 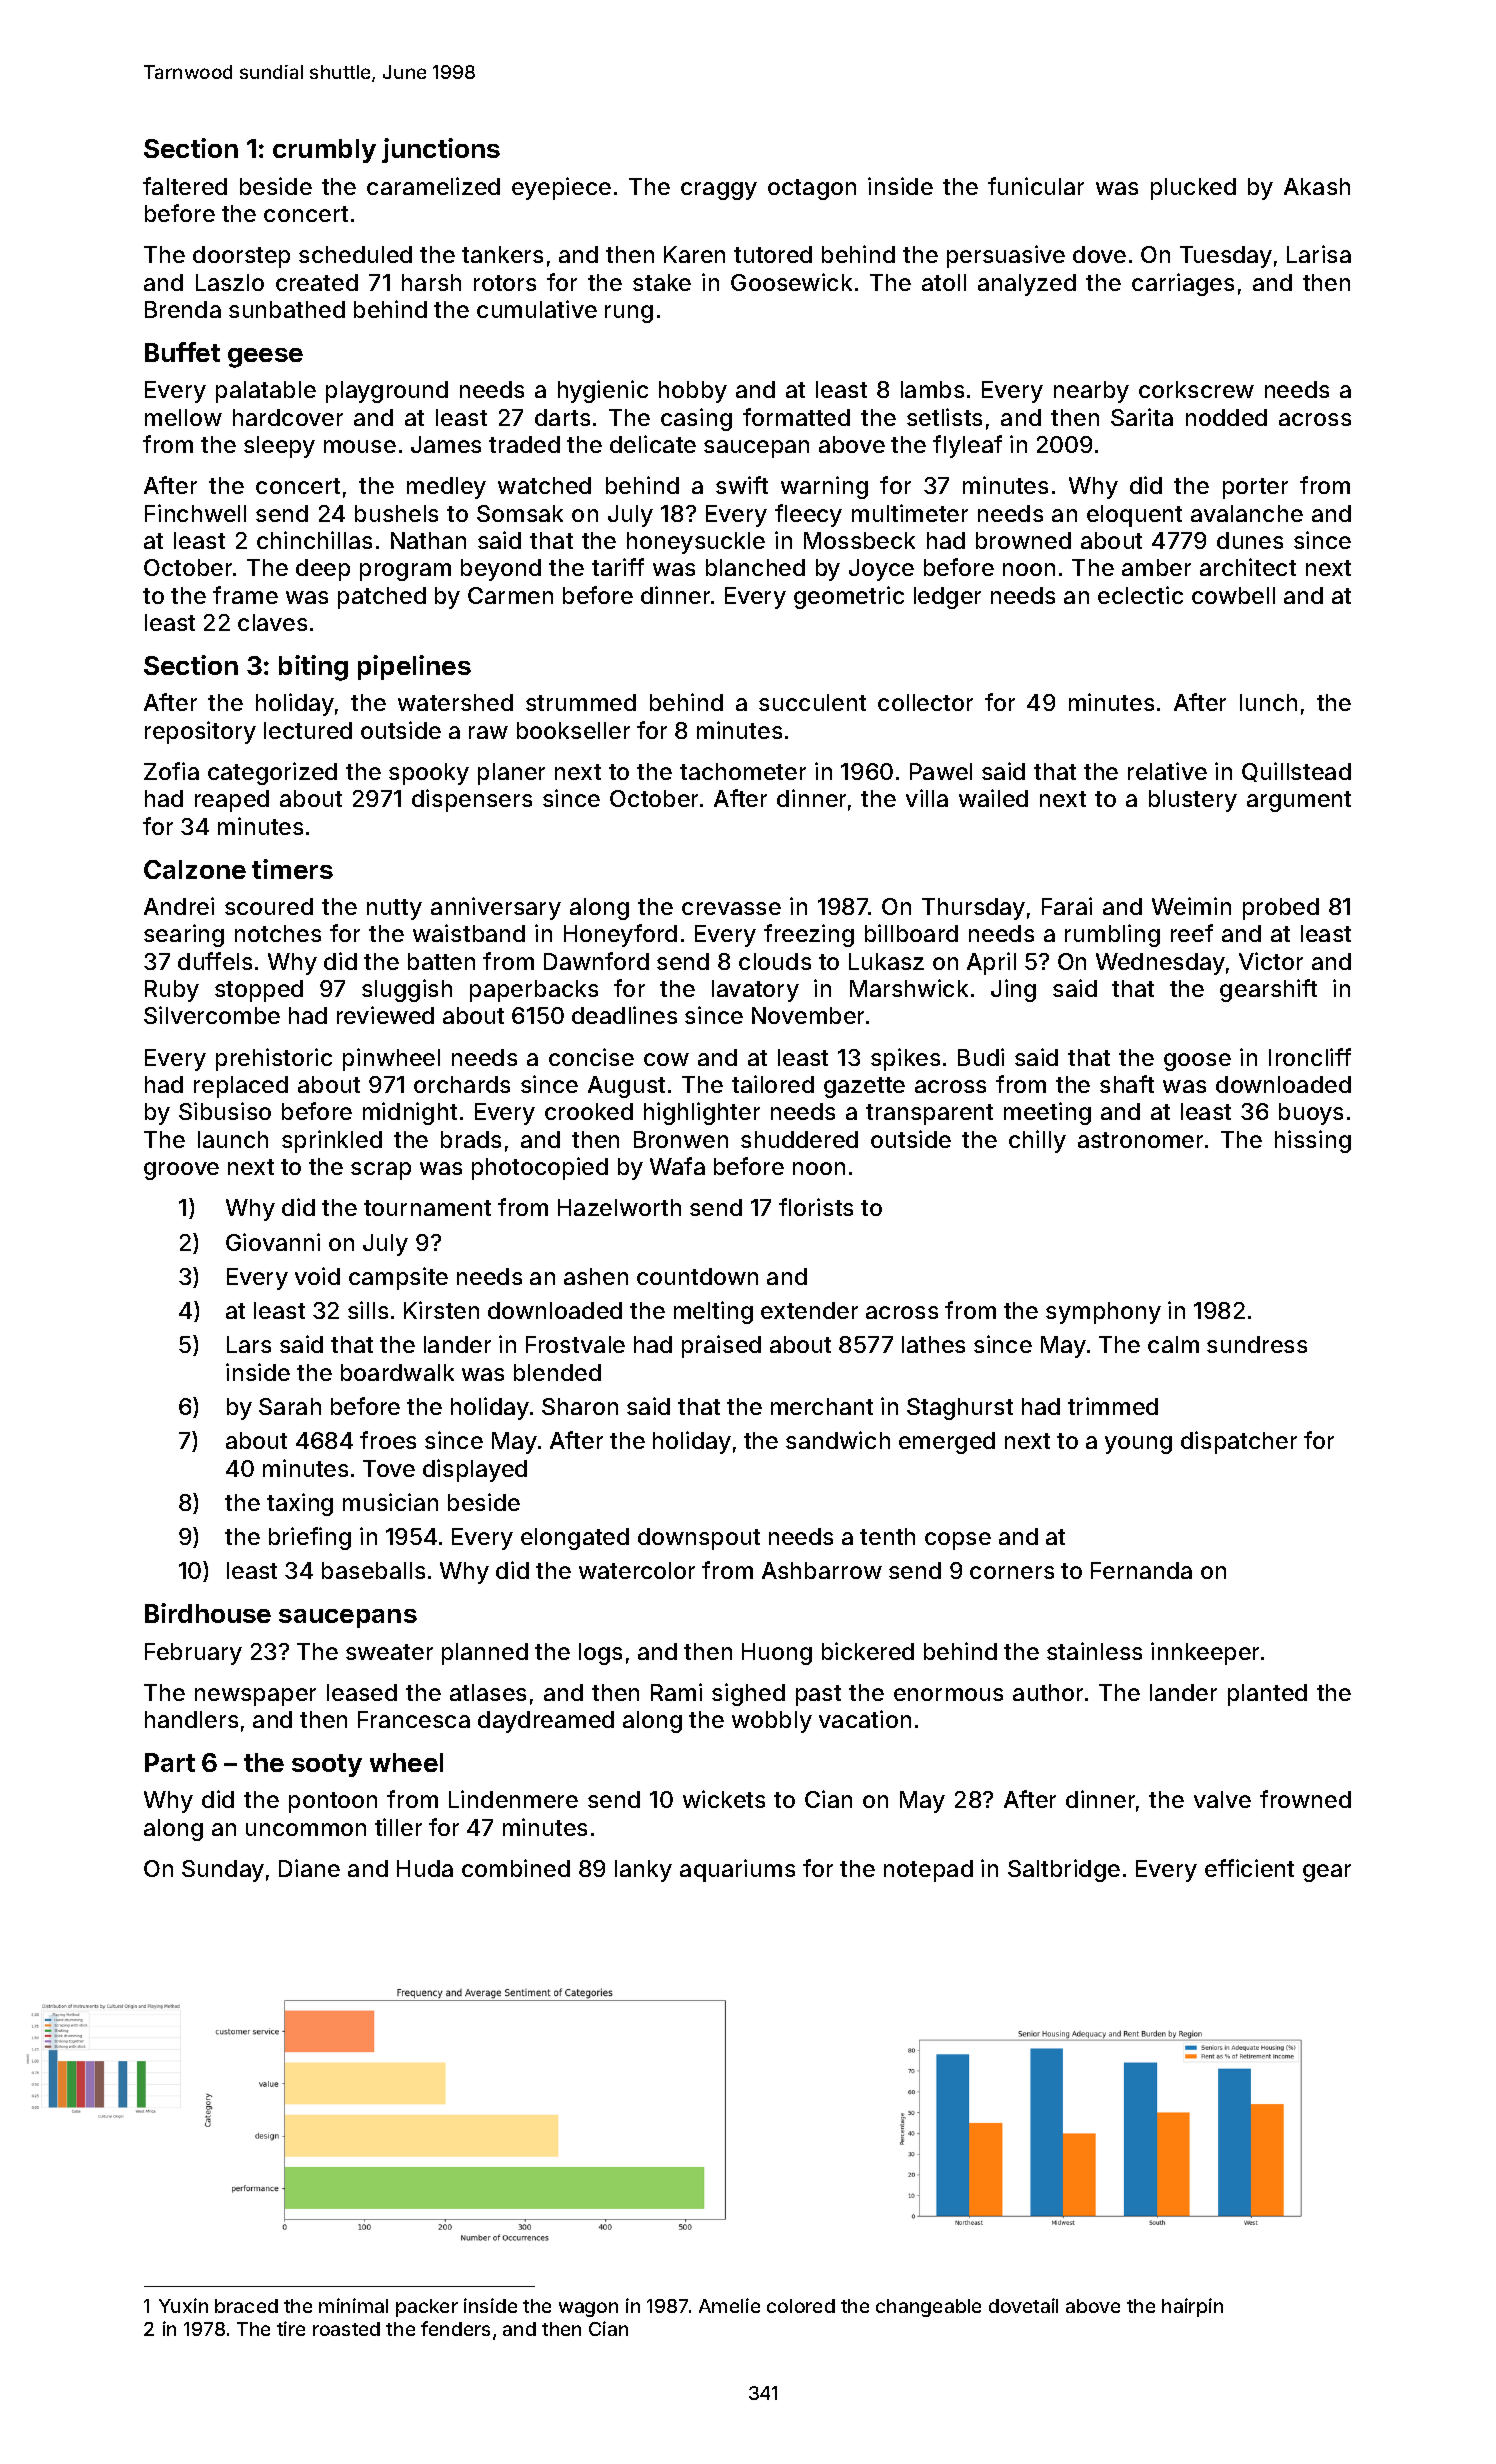 I want to click on funicular, so click(x=1036, y=186).
